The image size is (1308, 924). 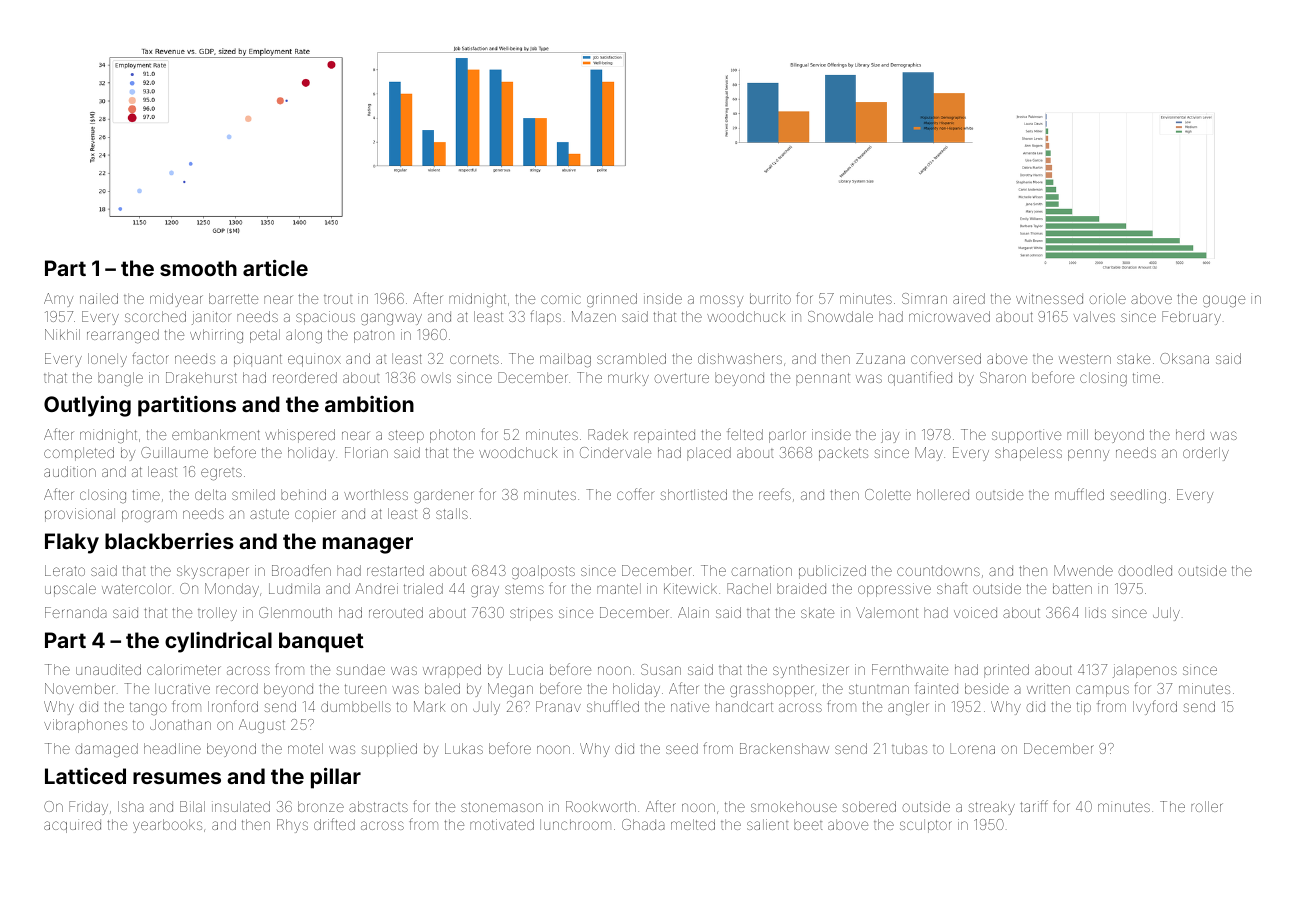 What do you see at coordinates (770, 298) in the document?
I see `burrito` at bounding box center [770, 298].
